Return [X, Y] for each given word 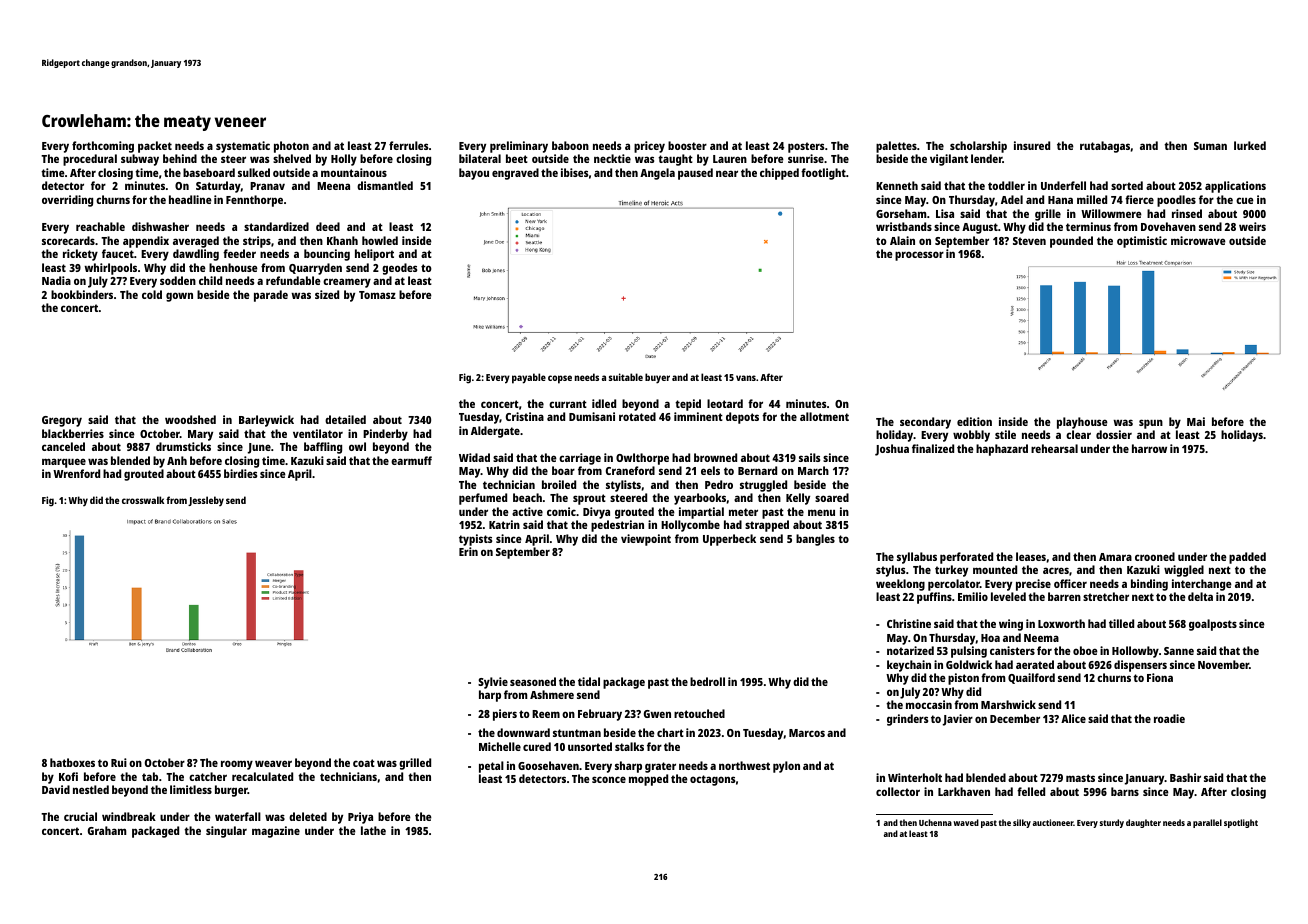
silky [1022, 823]
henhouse [233, 267]
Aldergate [495, 432]
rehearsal [1054, 448]
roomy [237, 765]
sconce [609, 779]
